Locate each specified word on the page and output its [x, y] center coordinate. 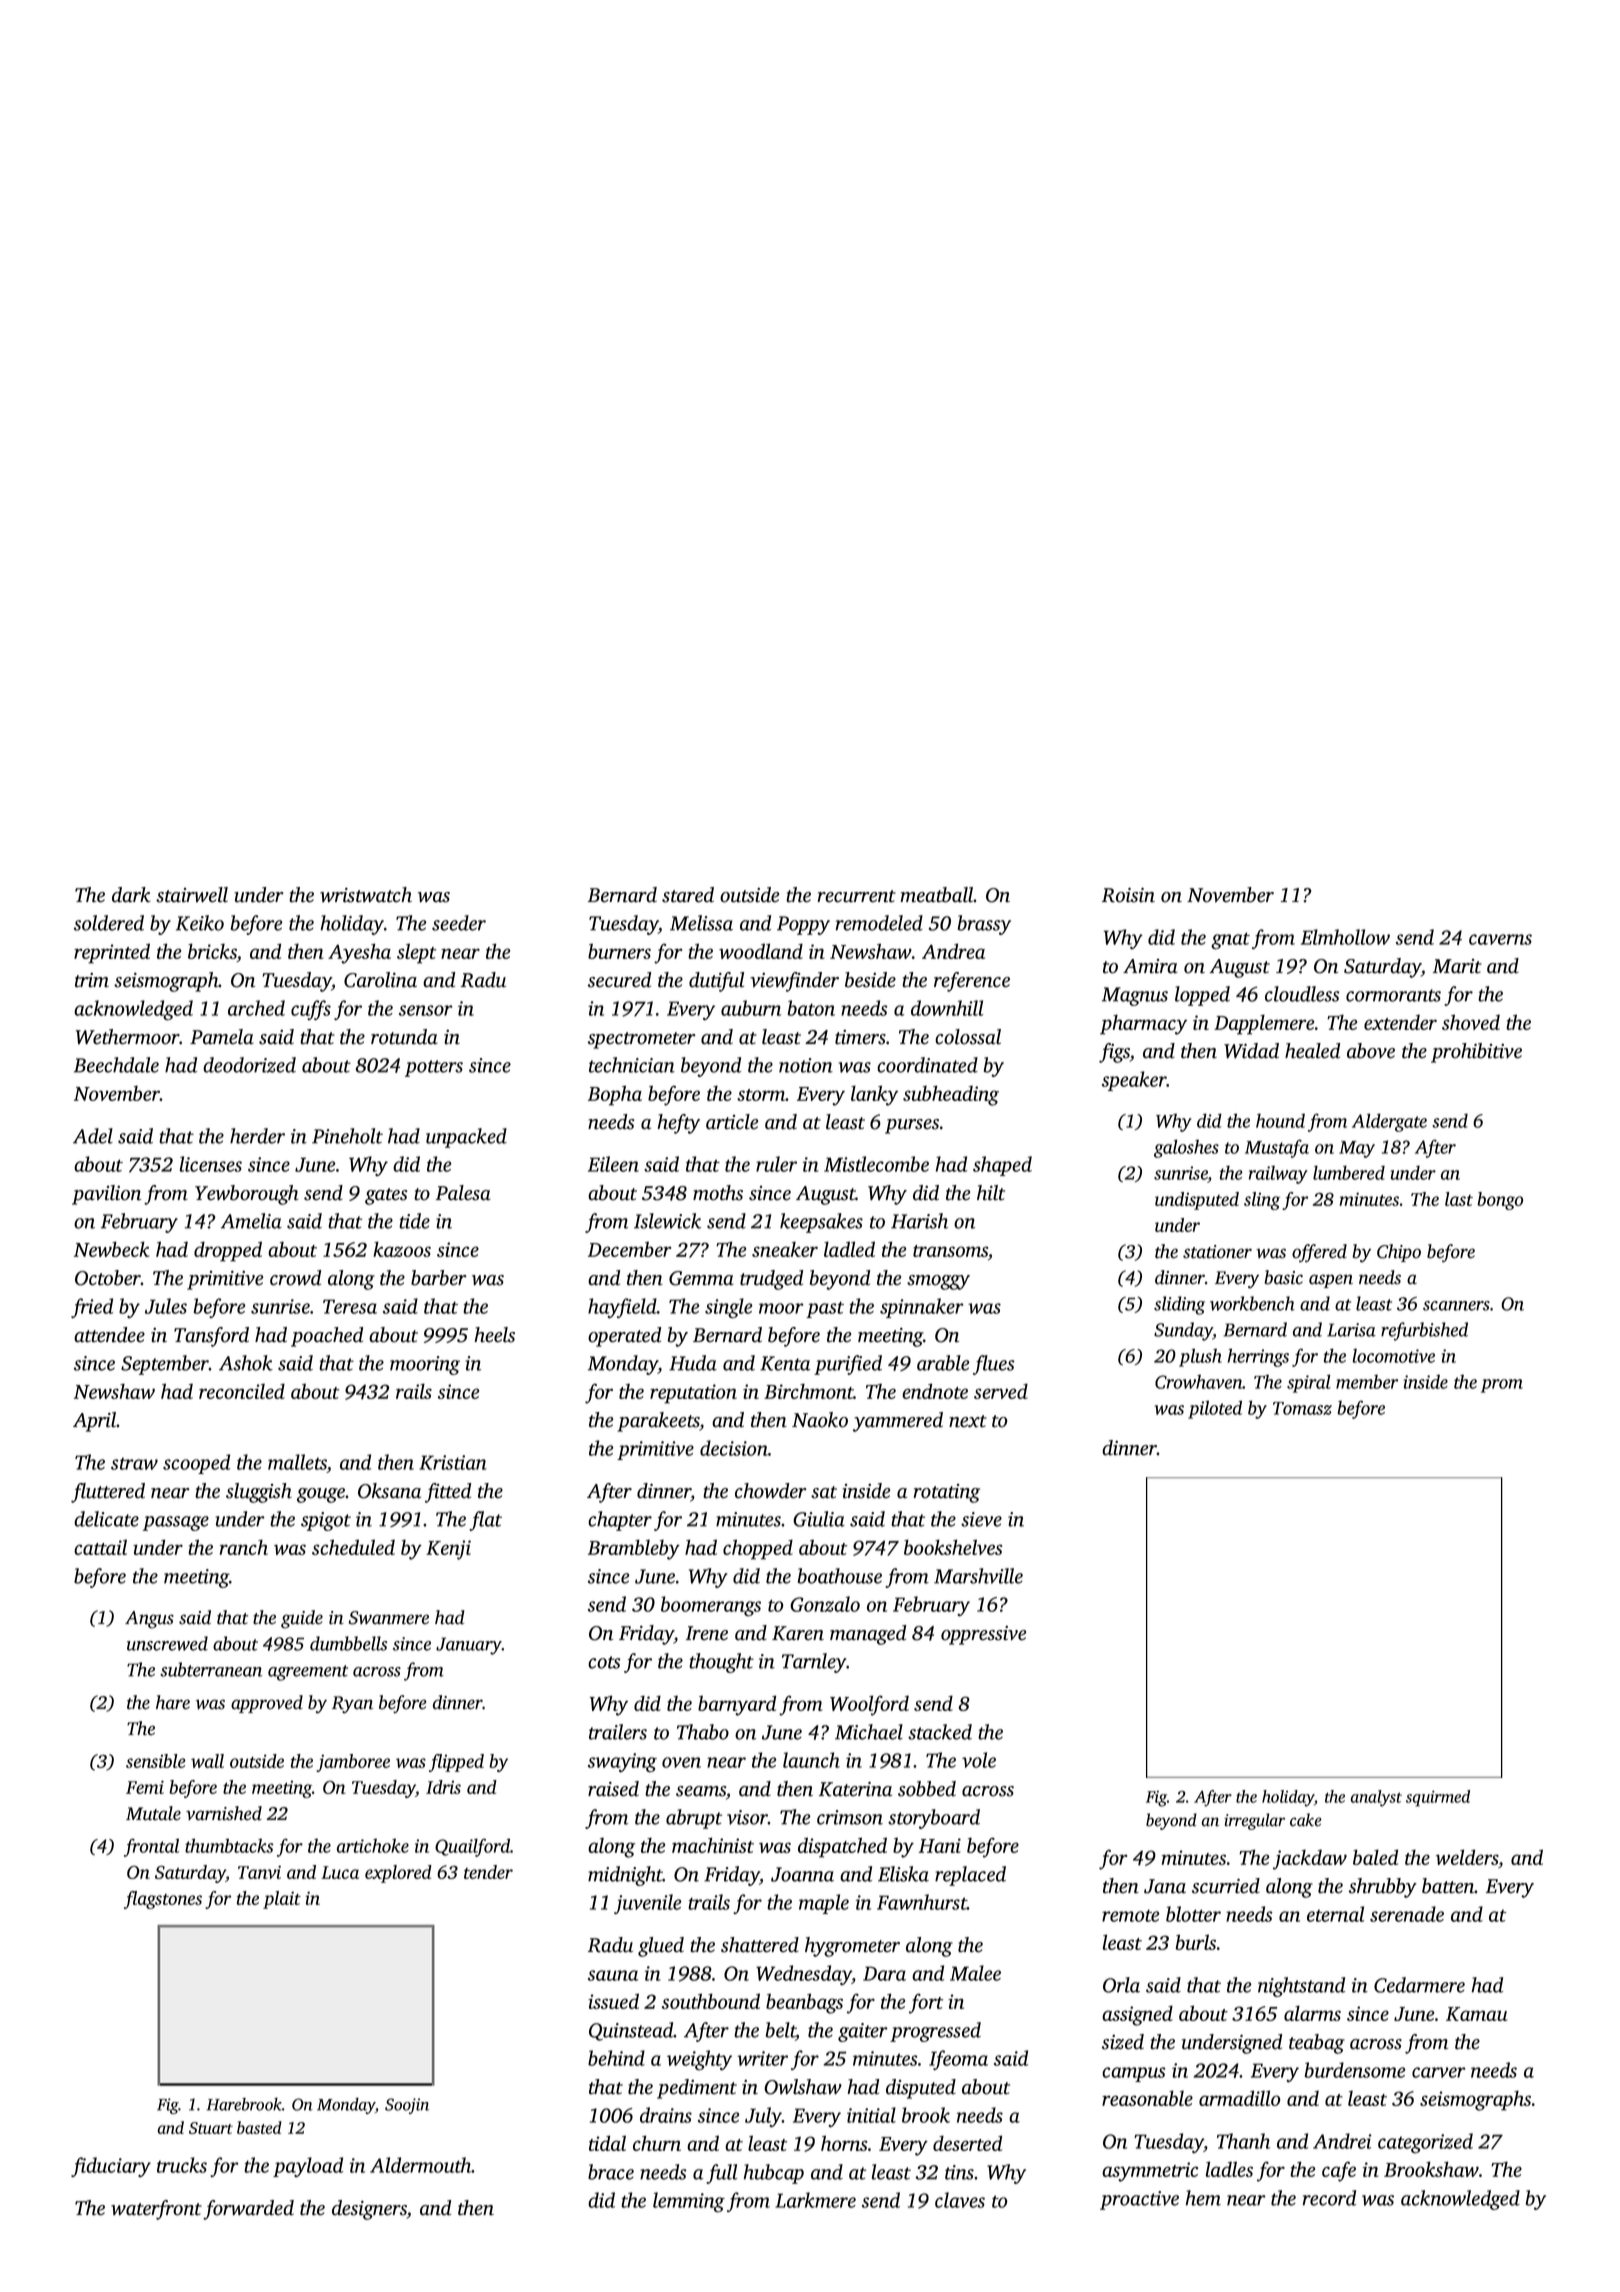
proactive [1139, 2200]
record [1329, 2198]
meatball [937, 895]
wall [207, 1761]
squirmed [1438, 1798]
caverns [1500, 939]
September [165, 1365]
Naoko [820, 1420]
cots [604, 1662]
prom [1502, 1386]
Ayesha [359, 953]
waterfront [156, 2210]
